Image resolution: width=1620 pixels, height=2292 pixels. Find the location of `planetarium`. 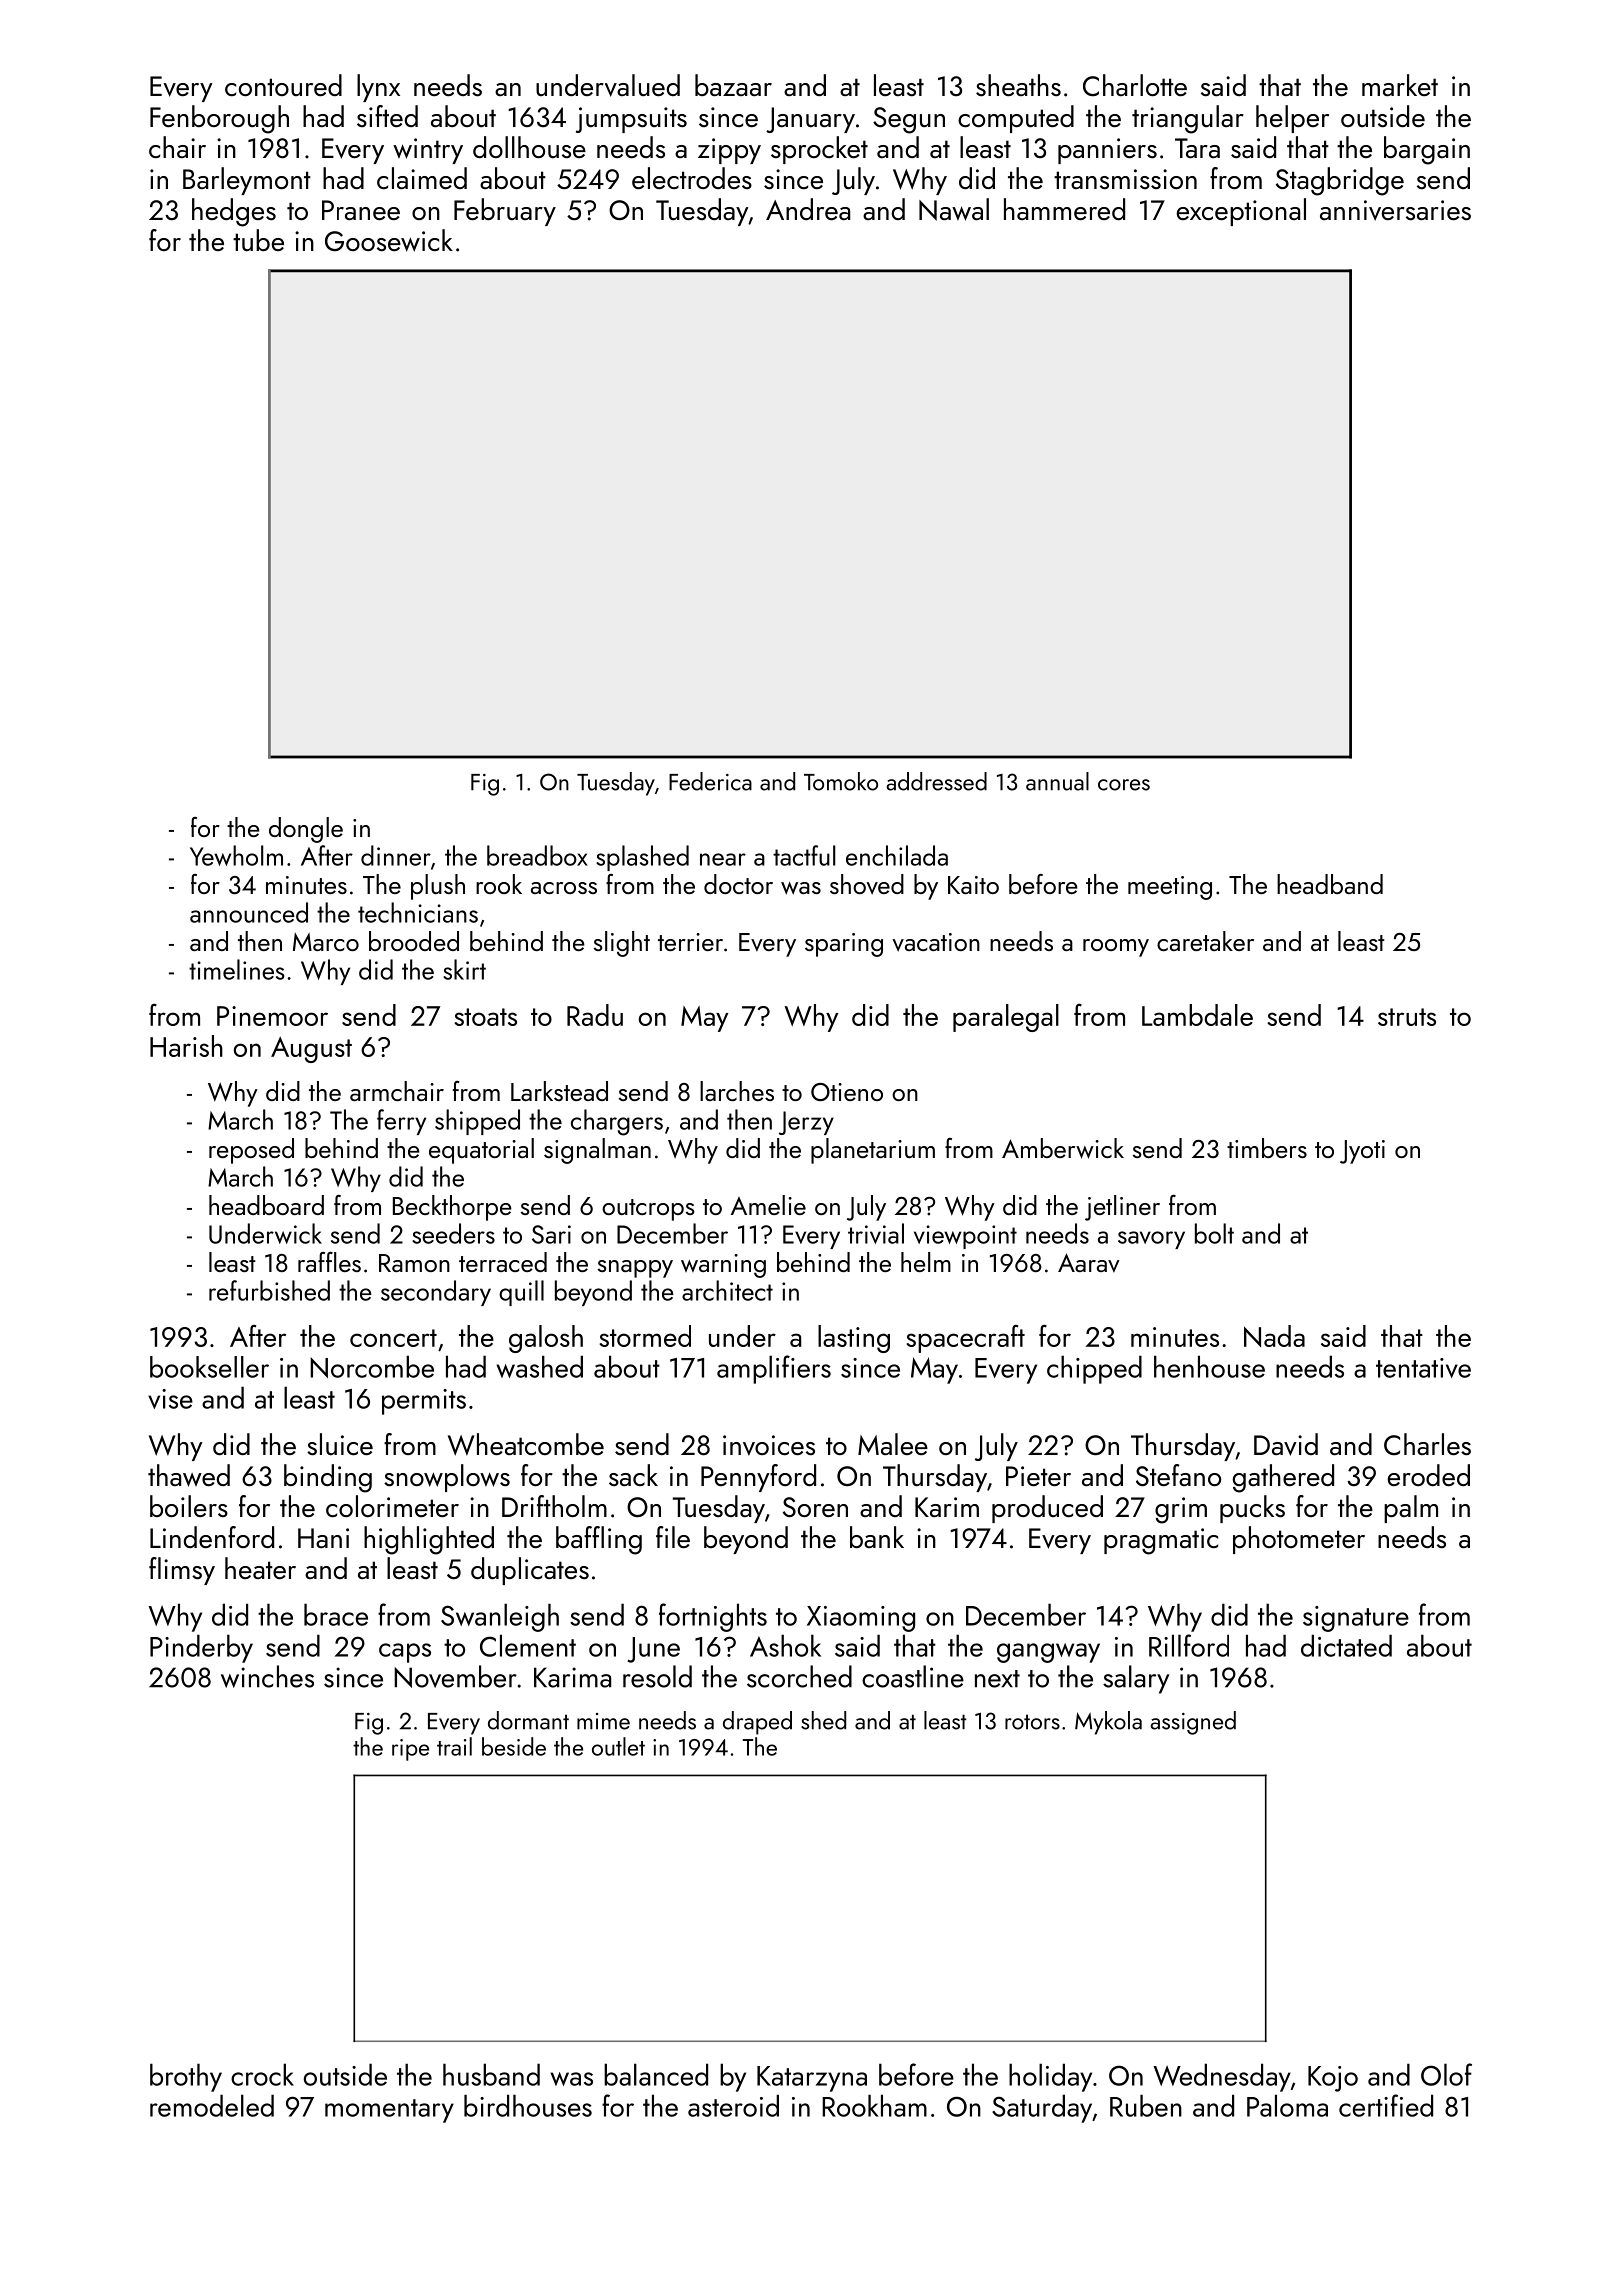

planetarium is located at coordinates (873, 1151).
